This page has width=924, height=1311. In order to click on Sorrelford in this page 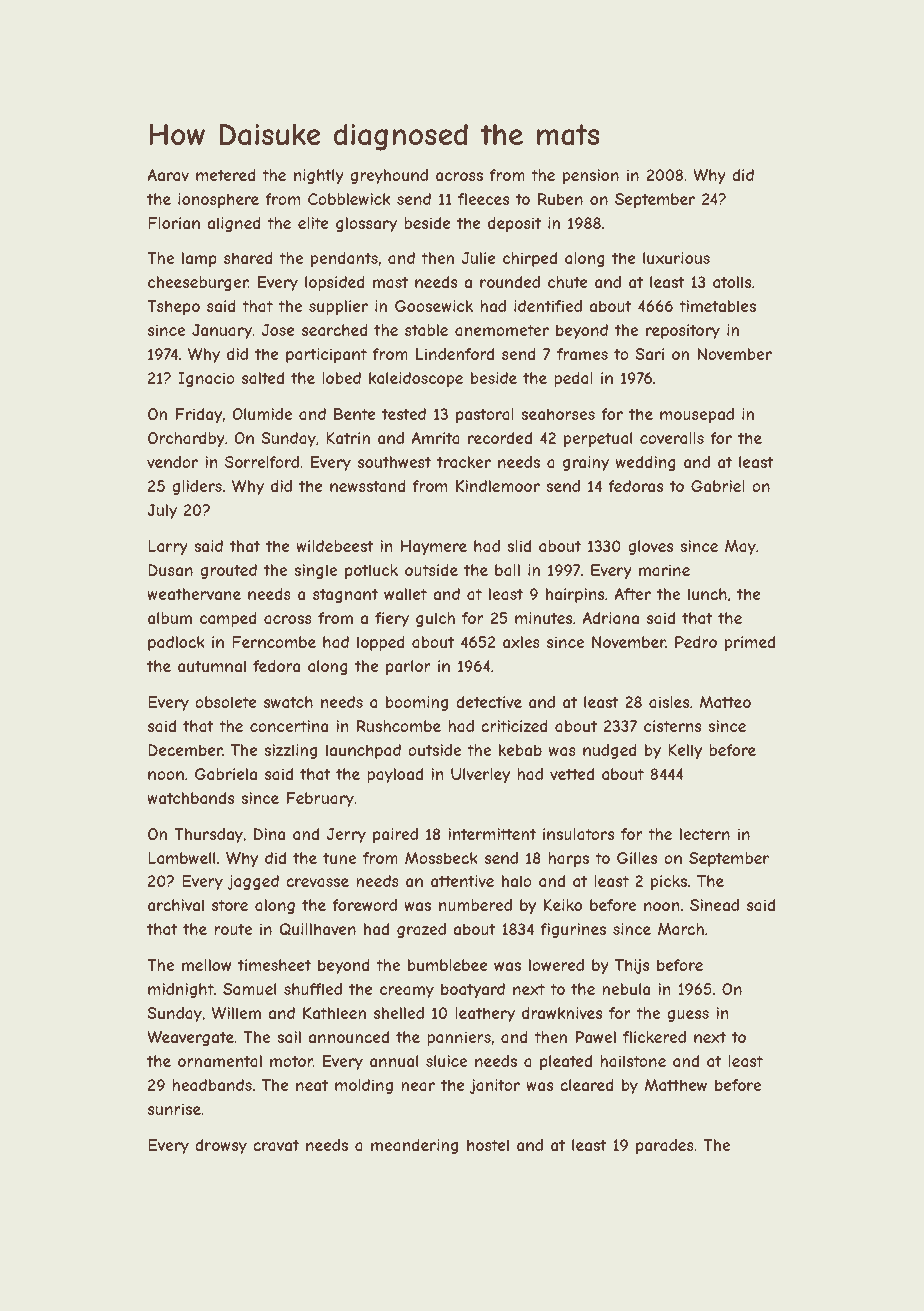, I will do `click(262, 462)`.
